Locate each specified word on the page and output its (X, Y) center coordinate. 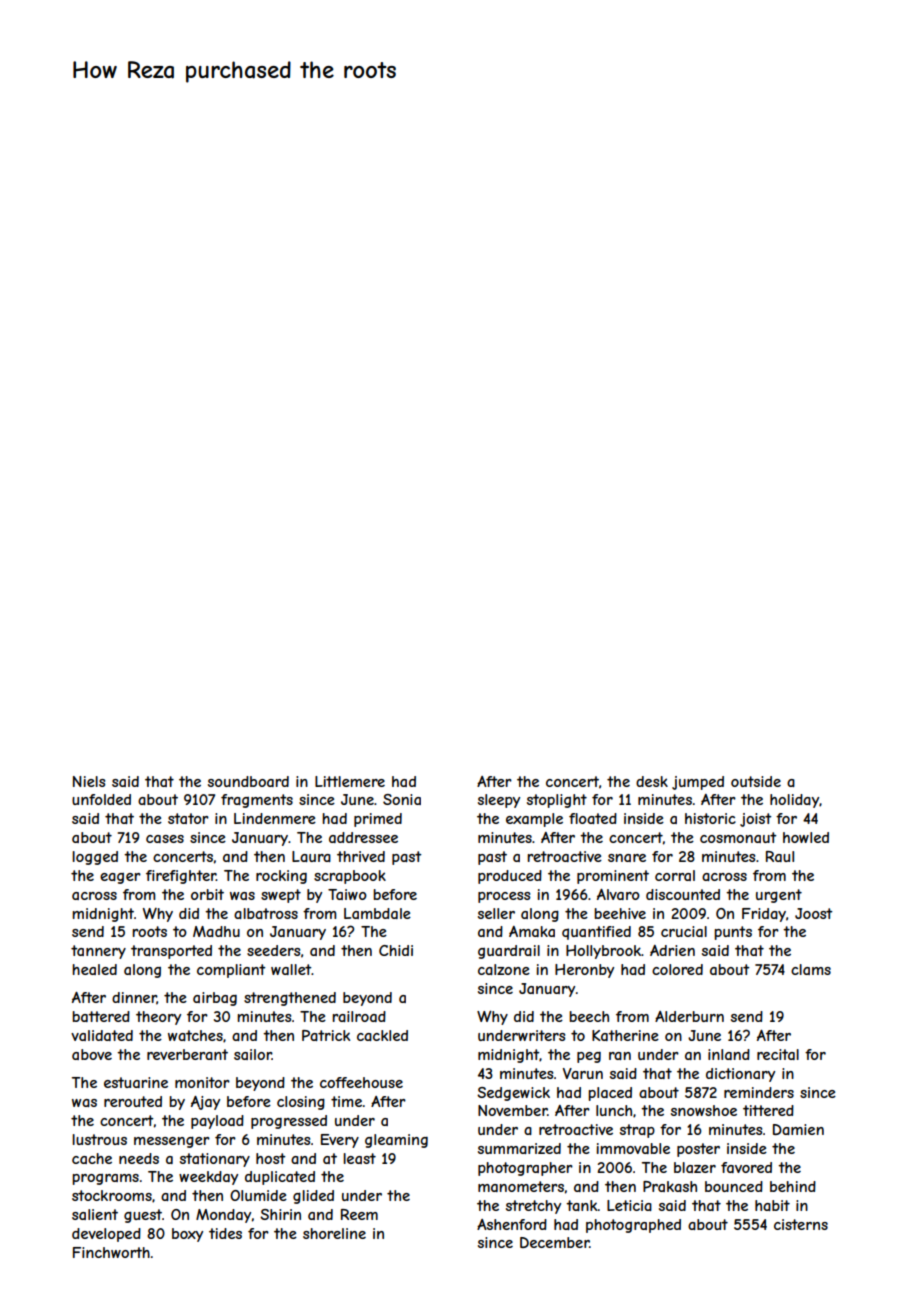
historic (710, 818)
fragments (257, 801)
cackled (382, 1035)
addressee (363, 837)
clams (811, 969)
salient (95, 1214)
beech (589, 1016)
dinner (134, 998)
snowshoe (704, 1110)
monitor (202, 1082)
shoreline (334, 1233)
